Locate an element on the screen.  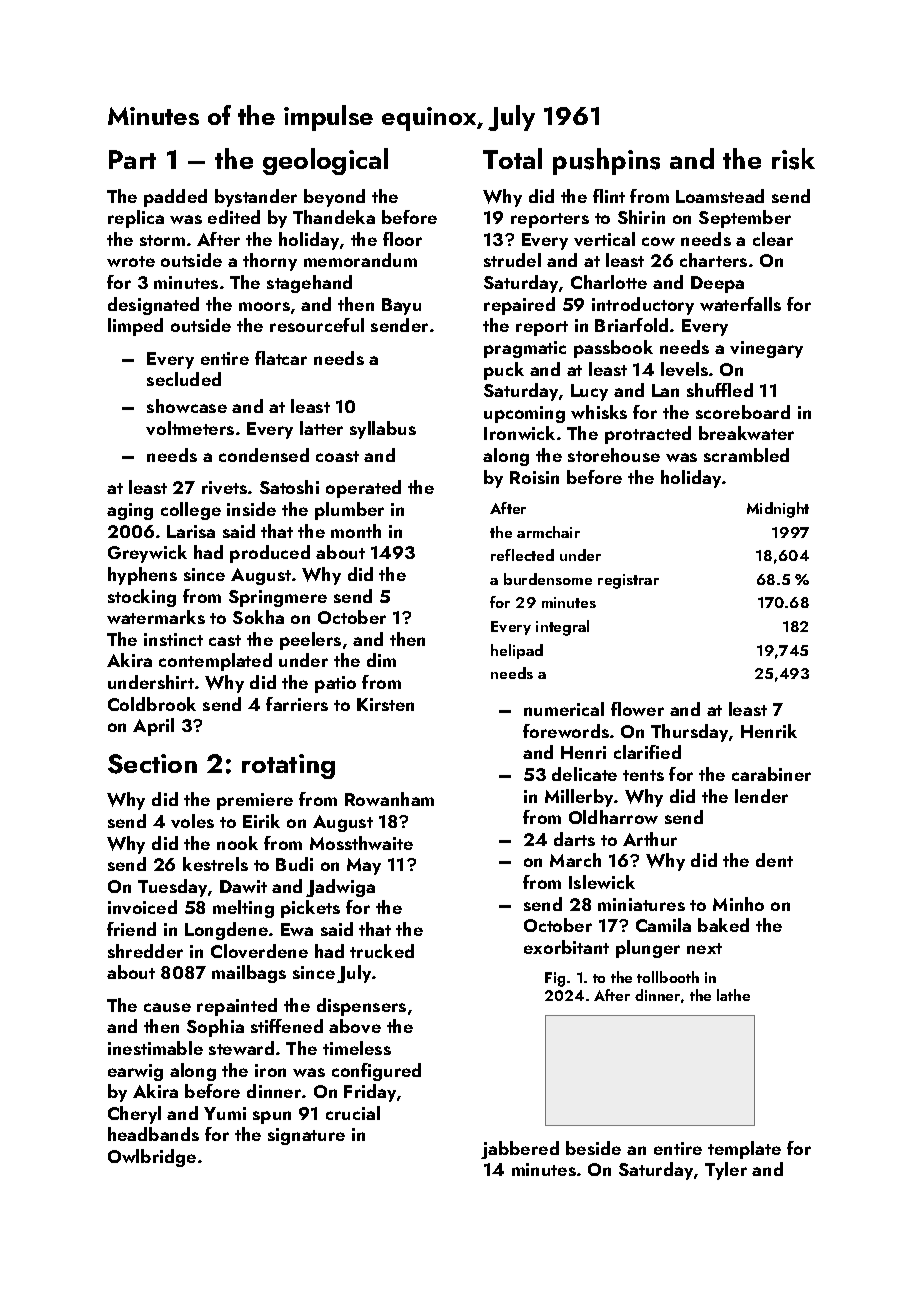
replica is located at coordinates (136, 219).
